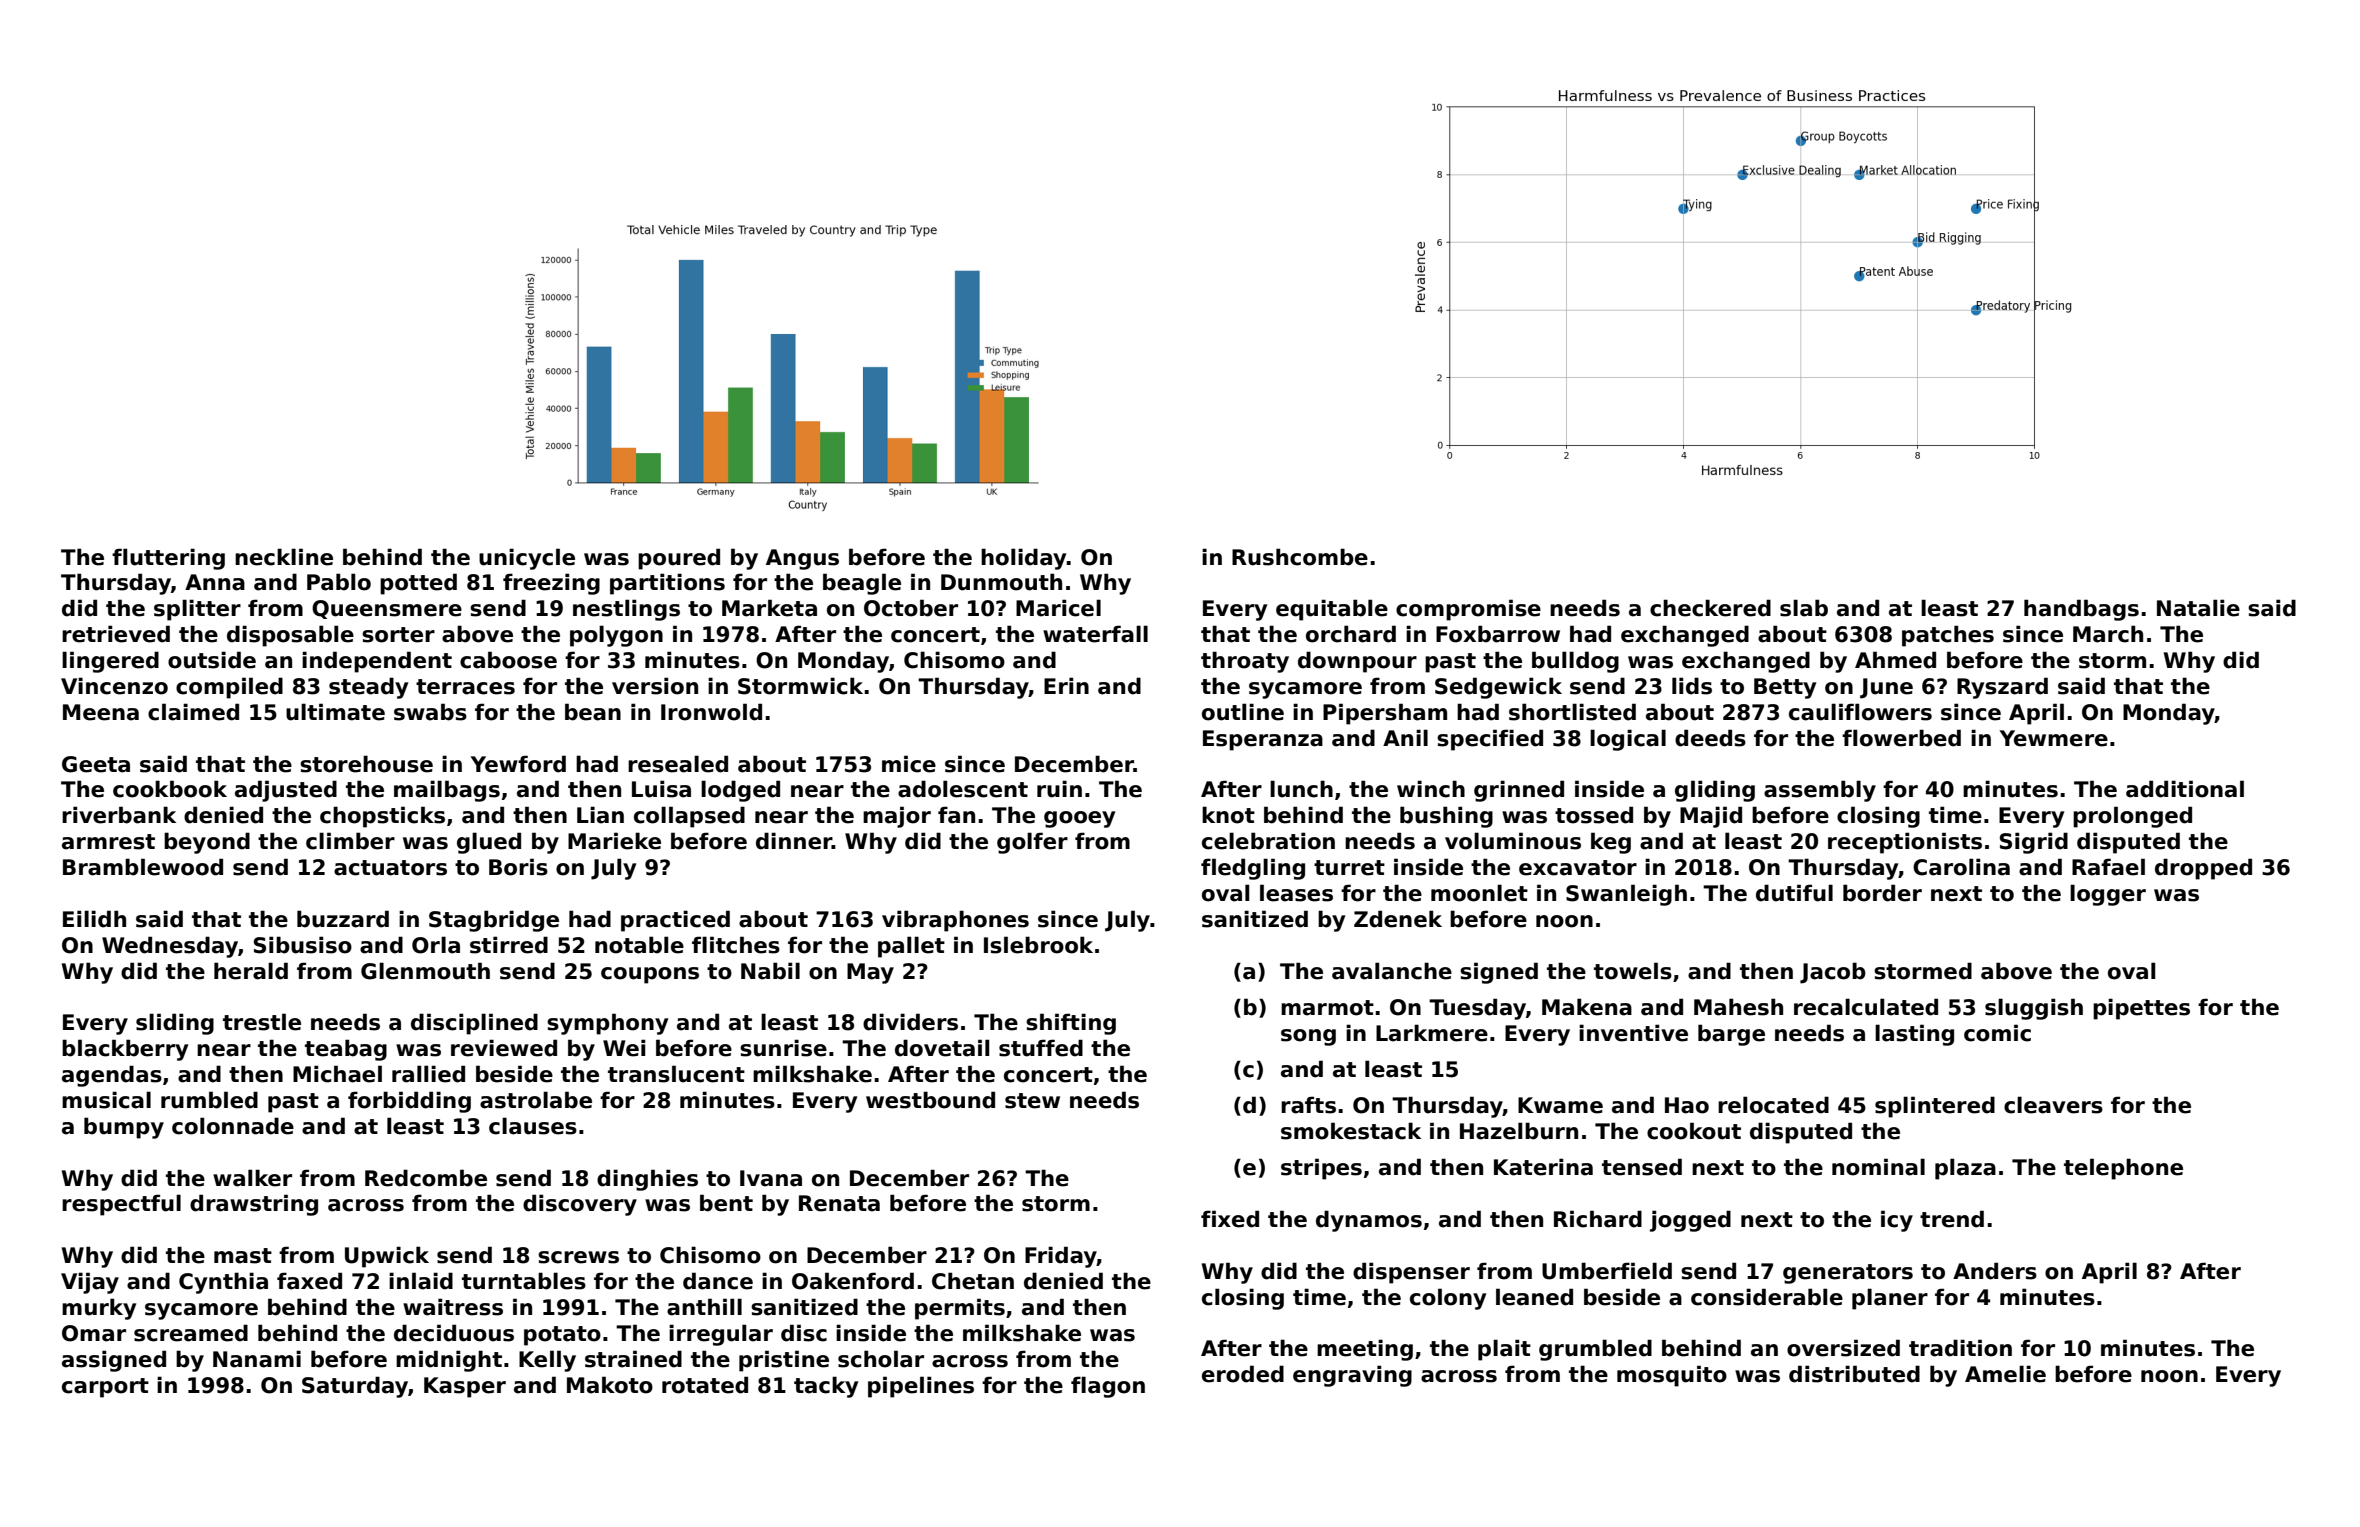 This screenshot has width=2360, height=1527. Describe the element at coordinates (718, 1281) in the screenshot. I see `dance` at that location.
